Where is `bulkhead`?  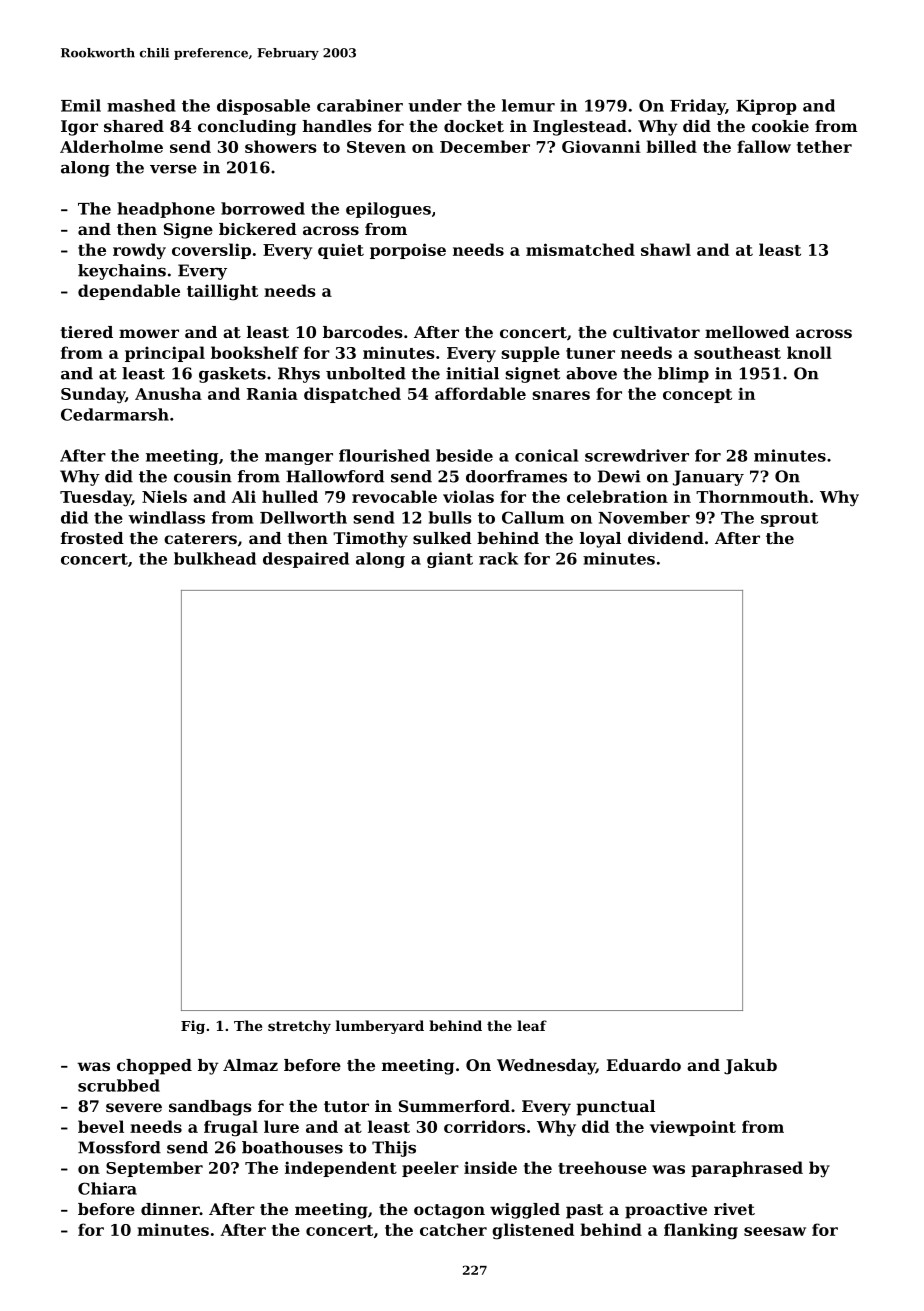
bulkhead is located at coordinates (215, 558).
